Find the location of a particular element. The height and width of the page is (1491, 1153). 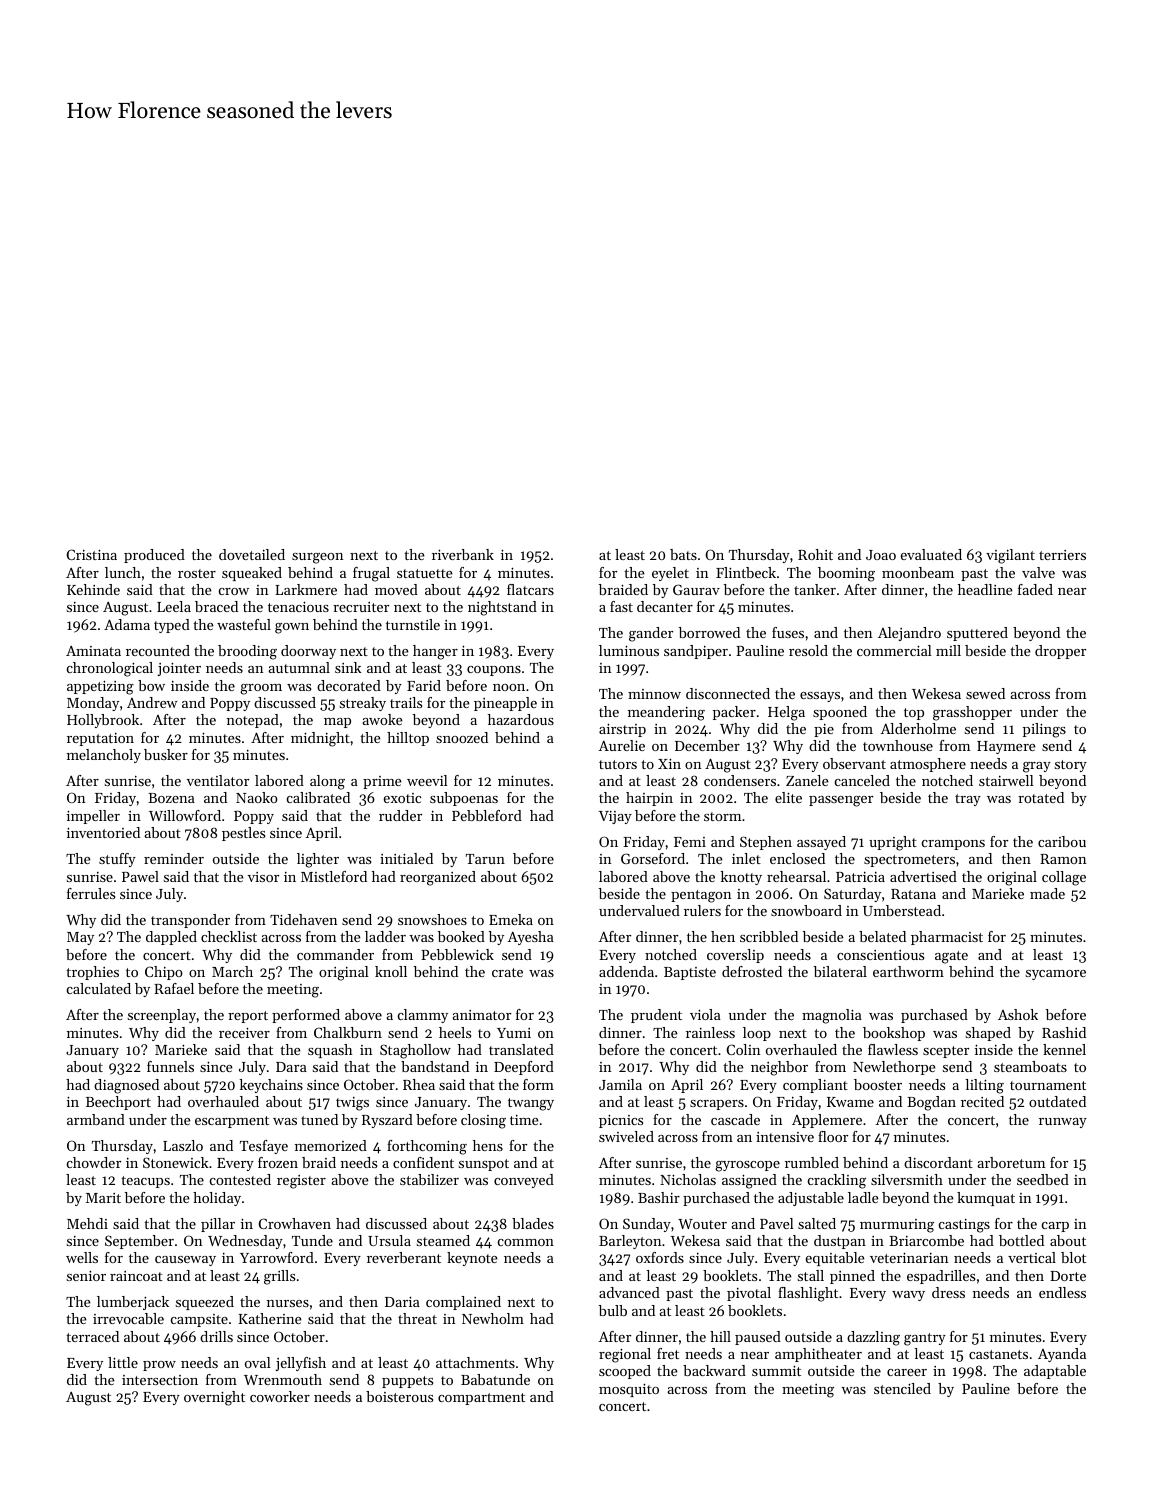

bats is located at coordinates (683, 554).
